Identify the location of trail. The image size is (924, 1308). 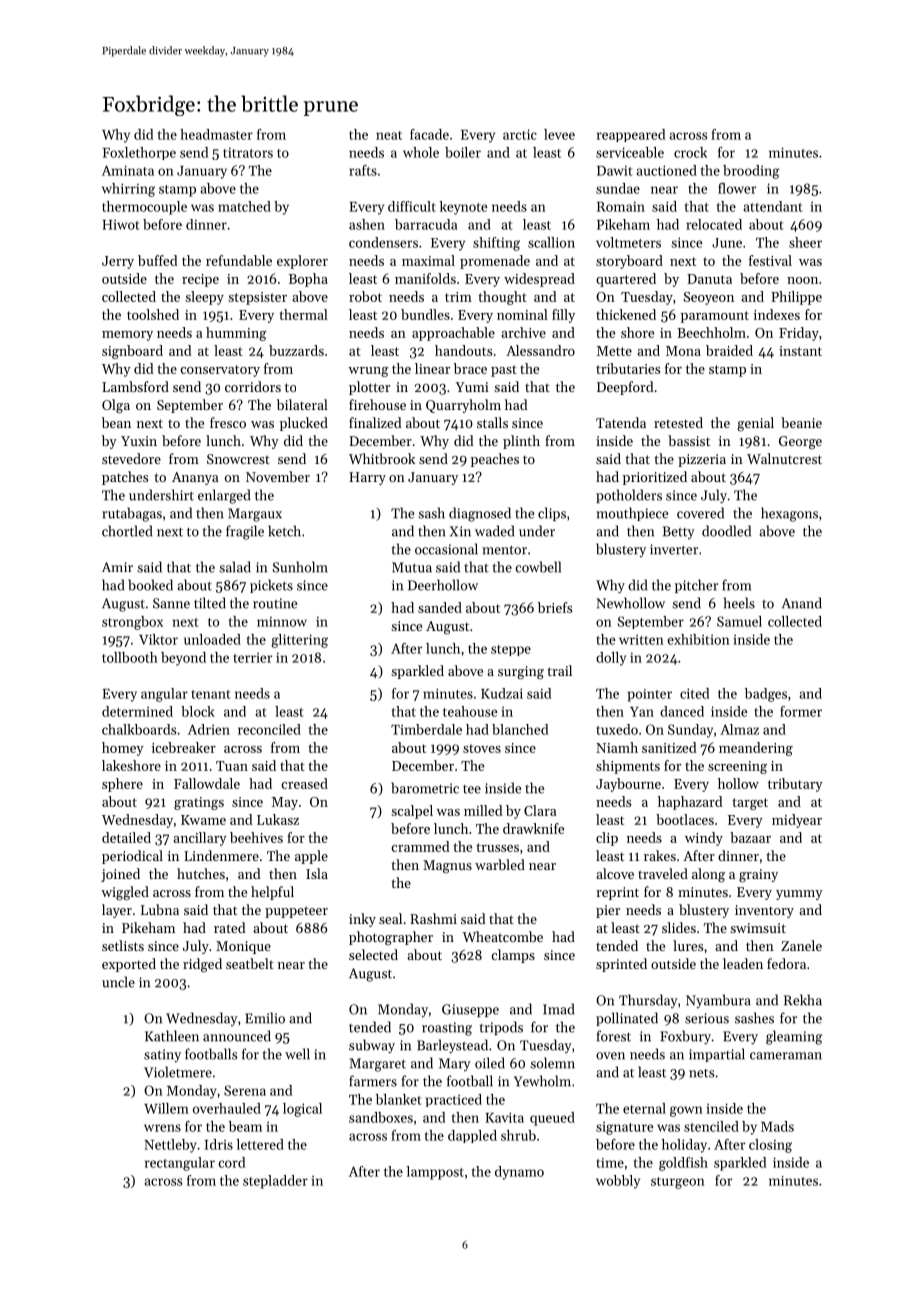
(559, 670).
